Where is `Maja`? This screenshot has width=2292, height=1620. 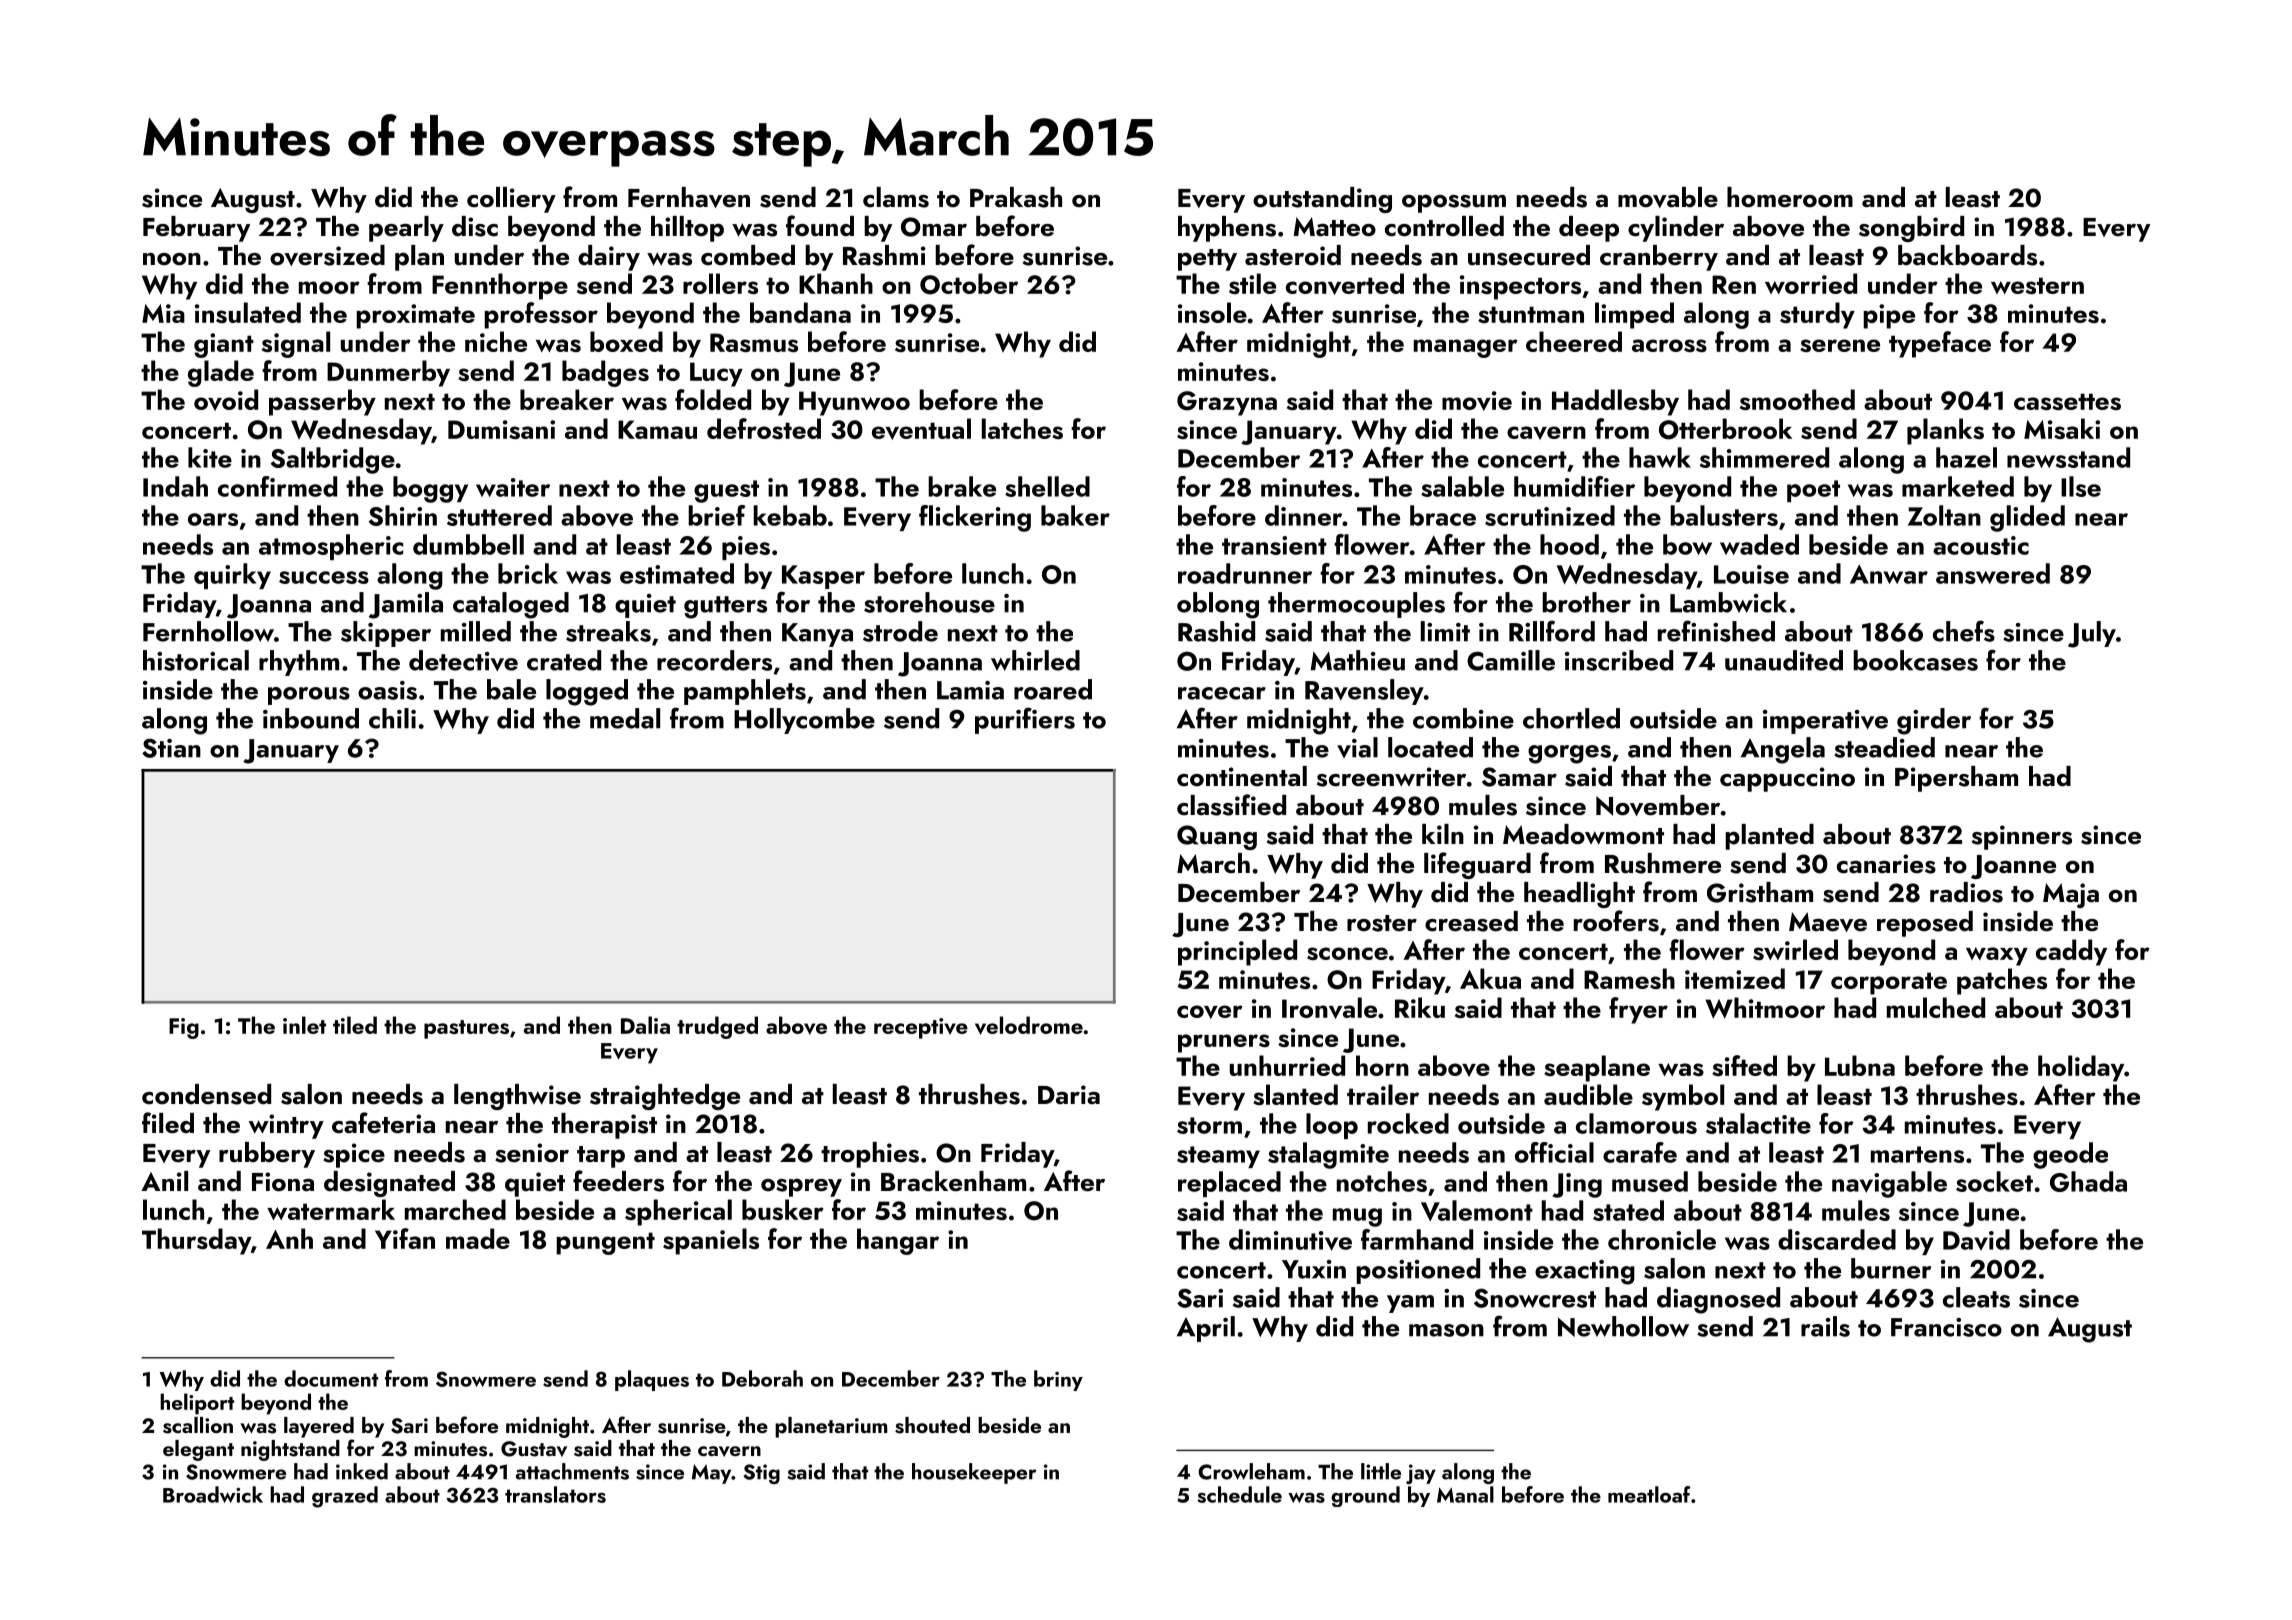 Maja is located at coordinates (2071, 895).
